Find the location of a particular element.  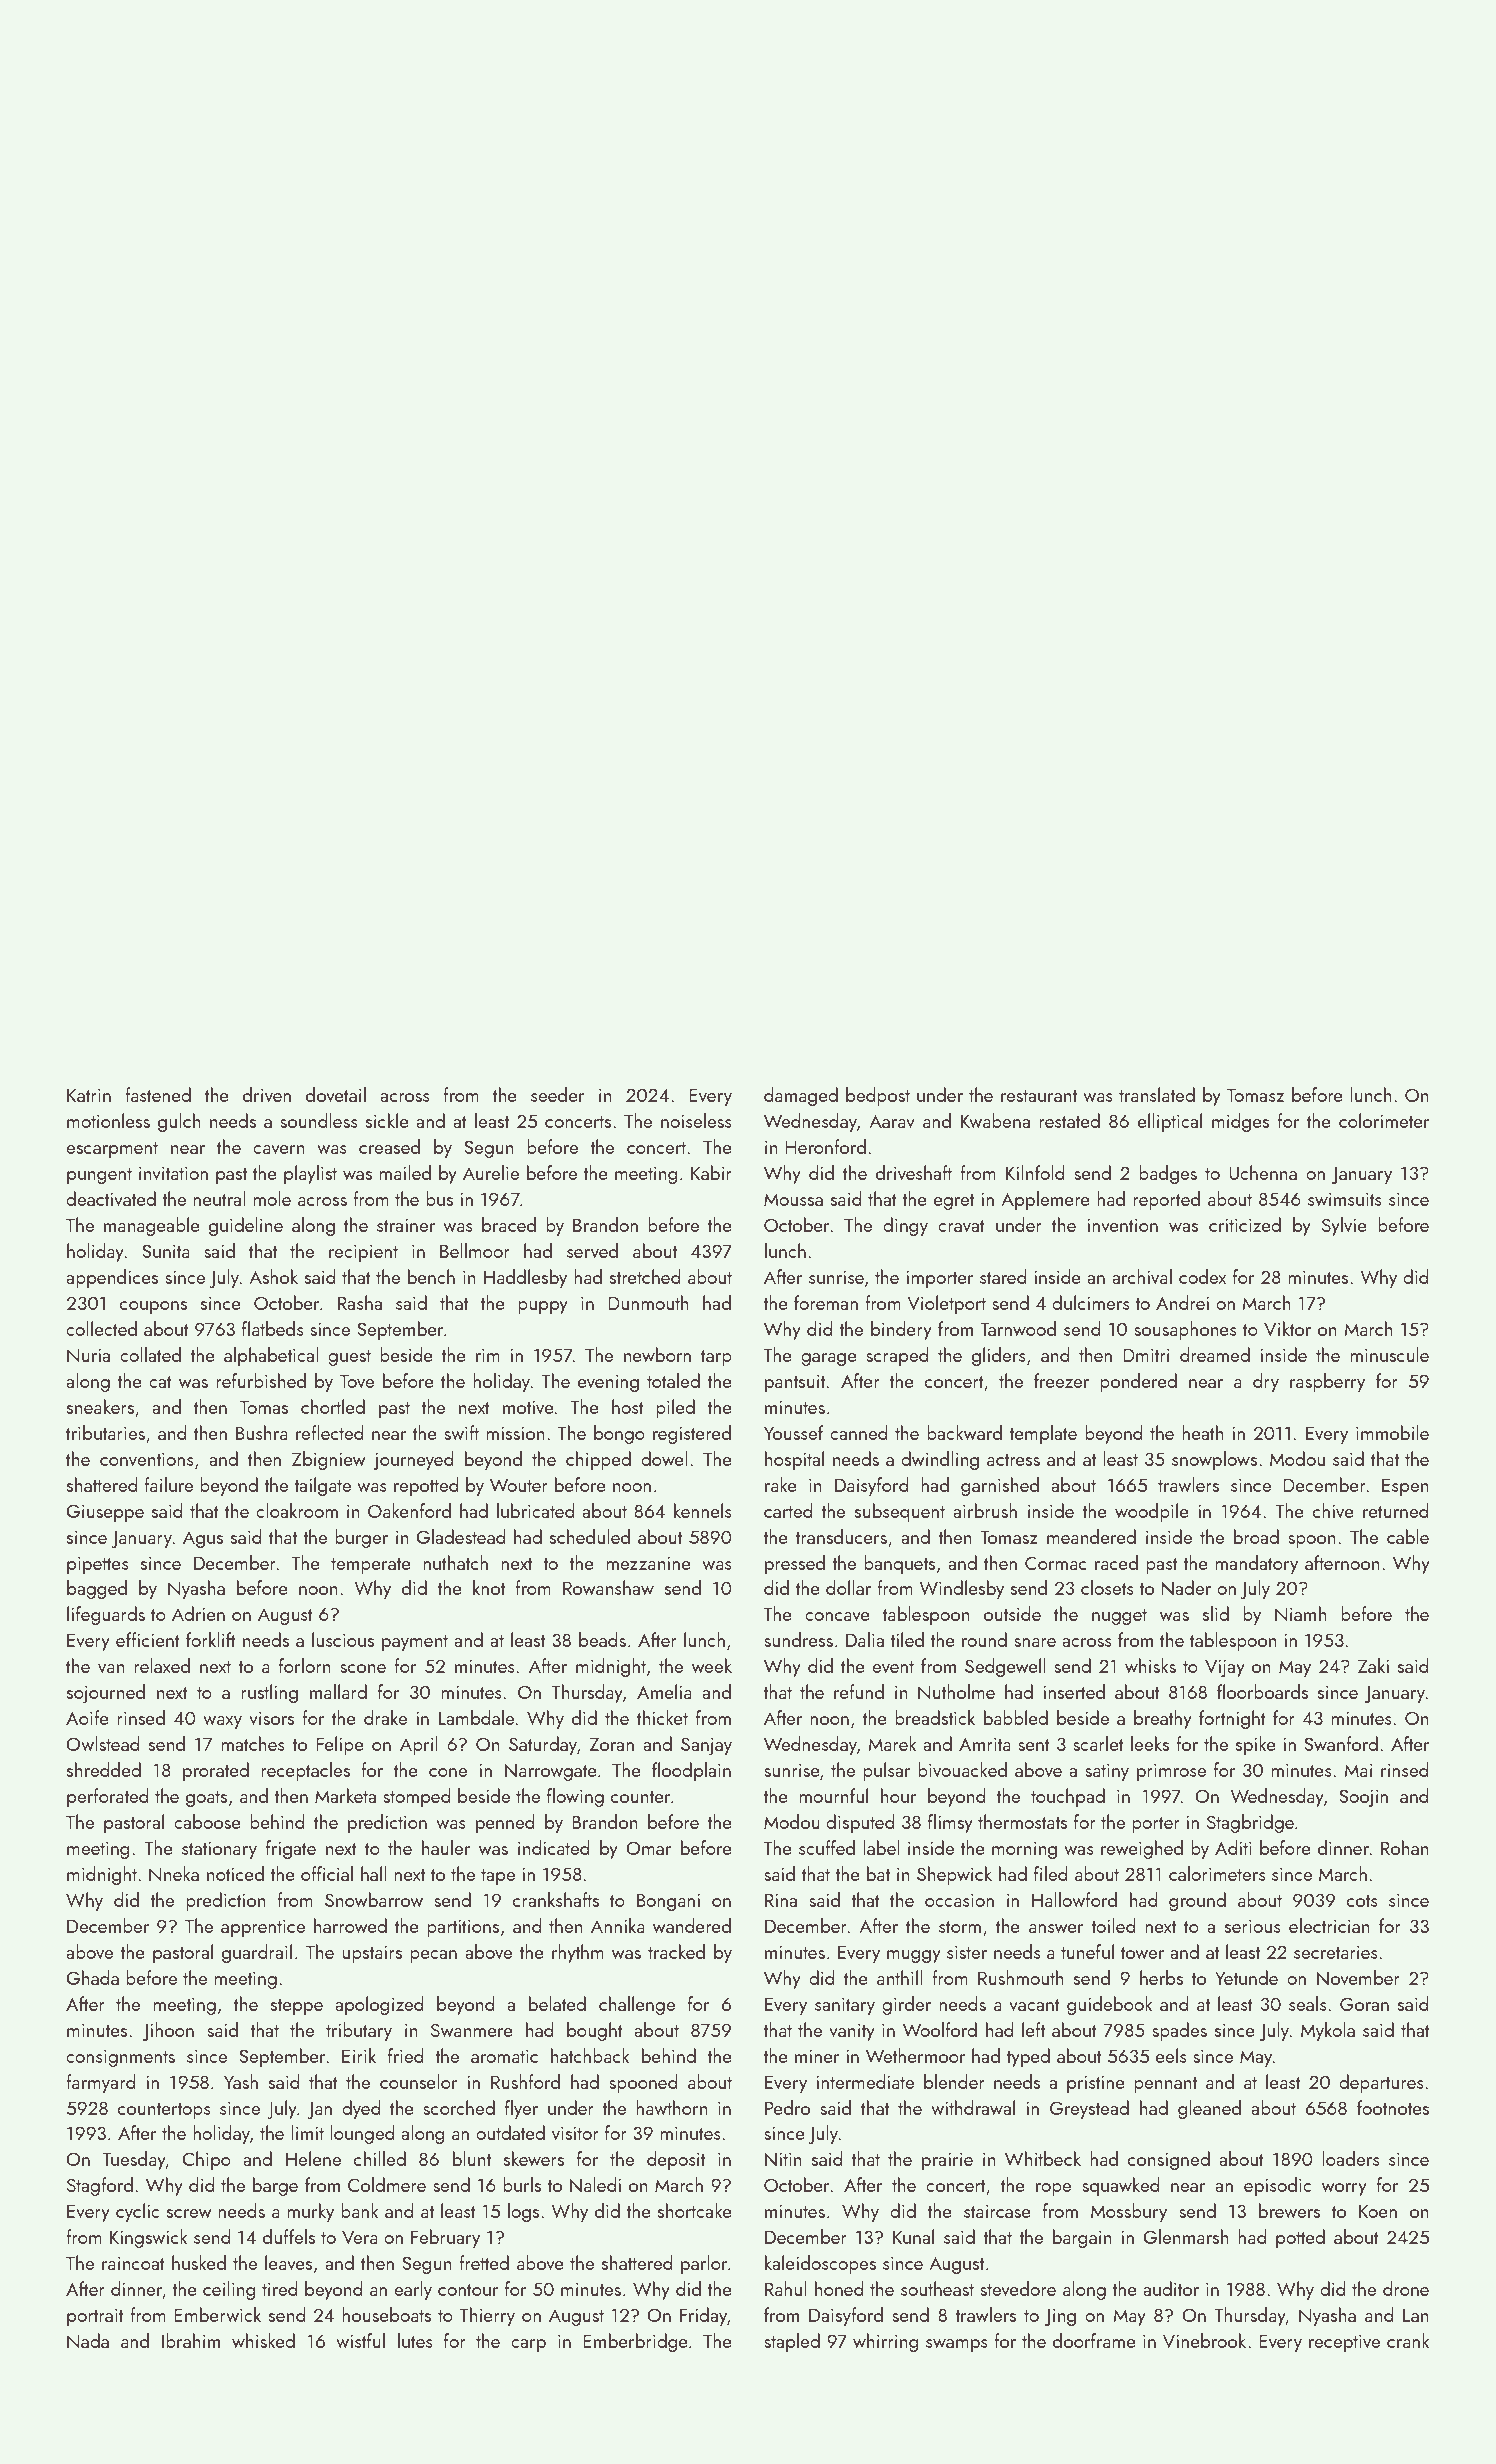

lutes is located at coordinates (415, 2340).
